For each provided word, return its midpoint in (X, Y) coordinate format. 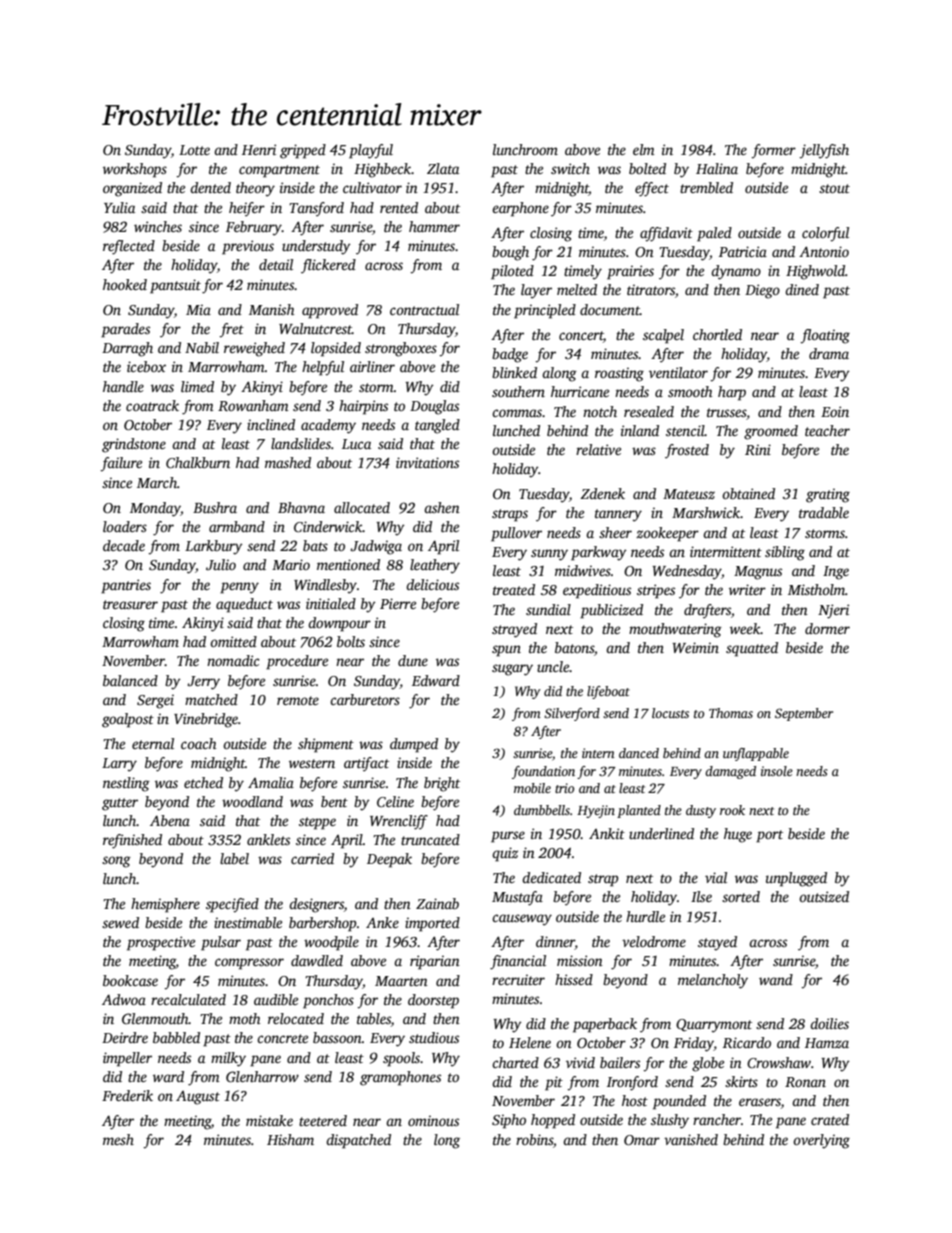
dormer (827, 628)
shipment (326, 745)
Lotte (194, 150)
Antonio (824, 251)
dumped (414, 745)
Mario (291, 564)
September (804, 714)
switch (570, 168)
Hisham (290, 1139)
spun (506, 651)
